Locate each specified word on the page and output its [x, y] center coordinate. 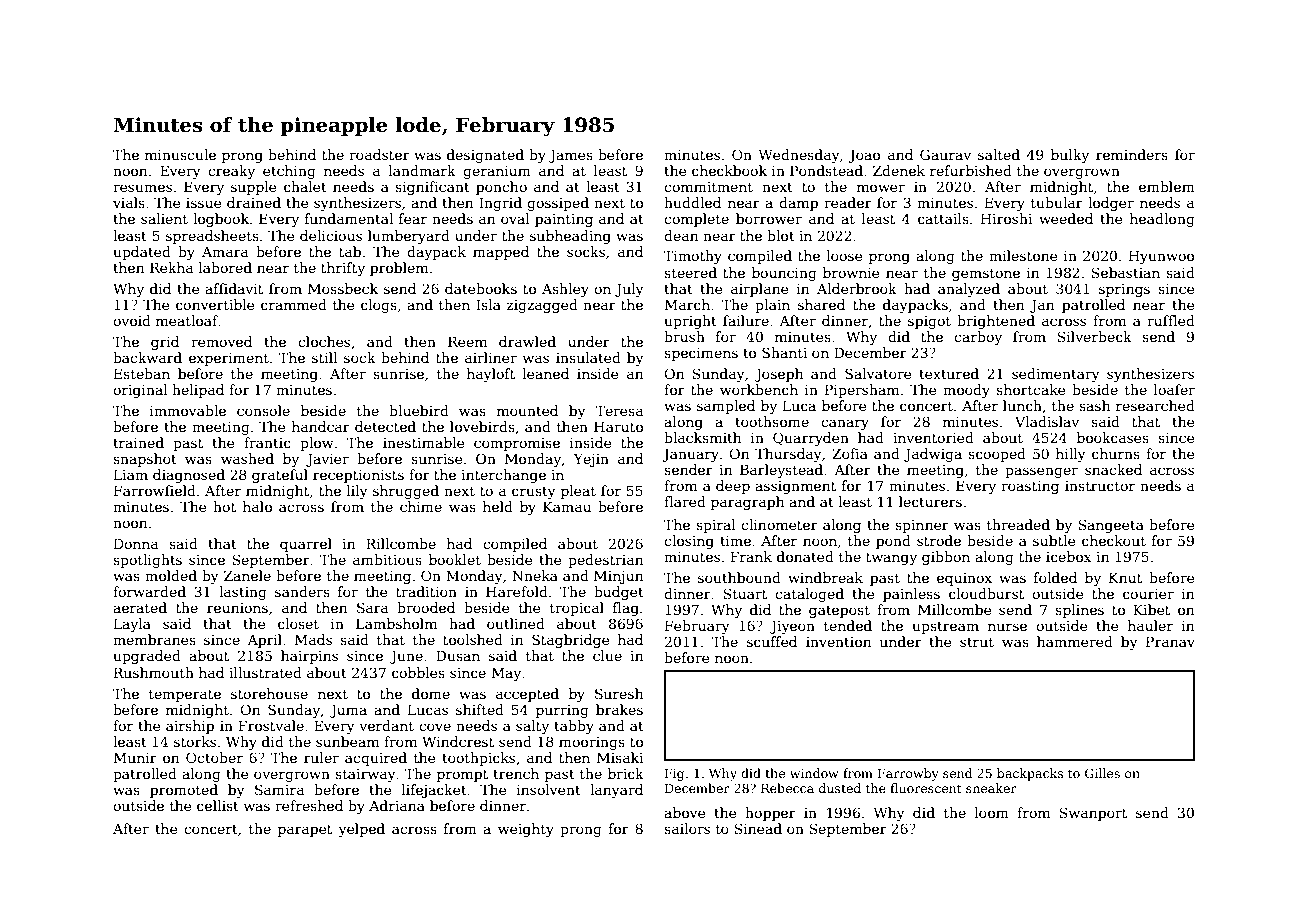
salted [999, 154]
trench [516, 773]
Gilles [1102, 773]
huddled [692, 202]
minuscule [180, 154]
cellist [218, 805]
